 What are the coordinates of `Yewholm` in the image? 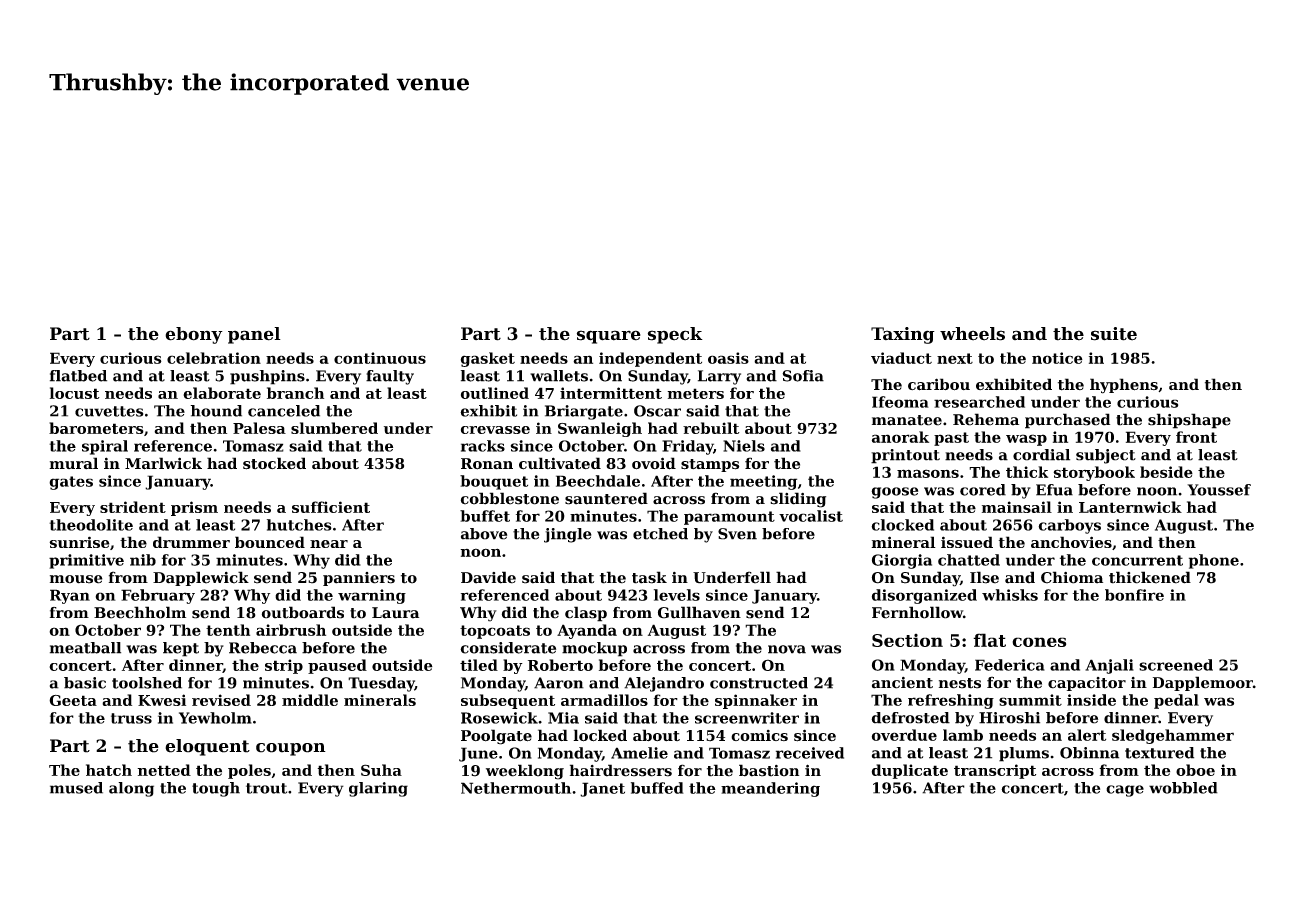 It's located at (215, 718).
